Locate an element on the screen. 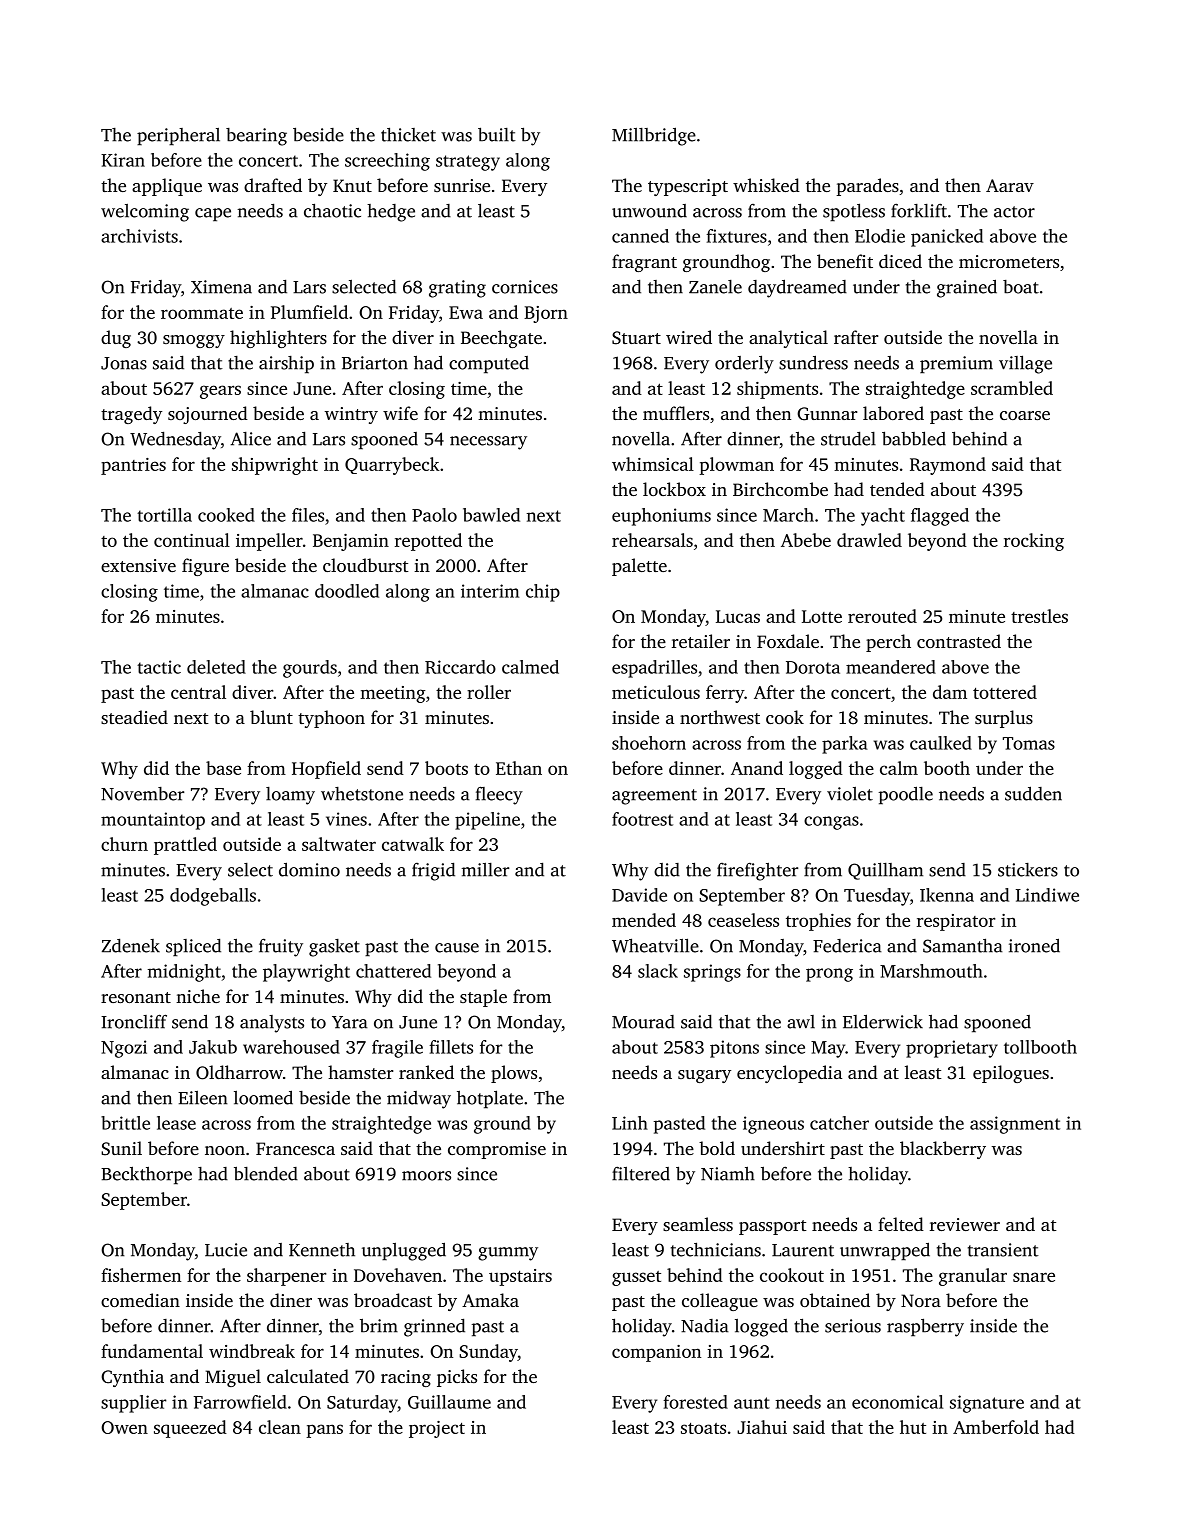 The image size is (1183, 1531). pans is located at coordinates (324, 1431).
